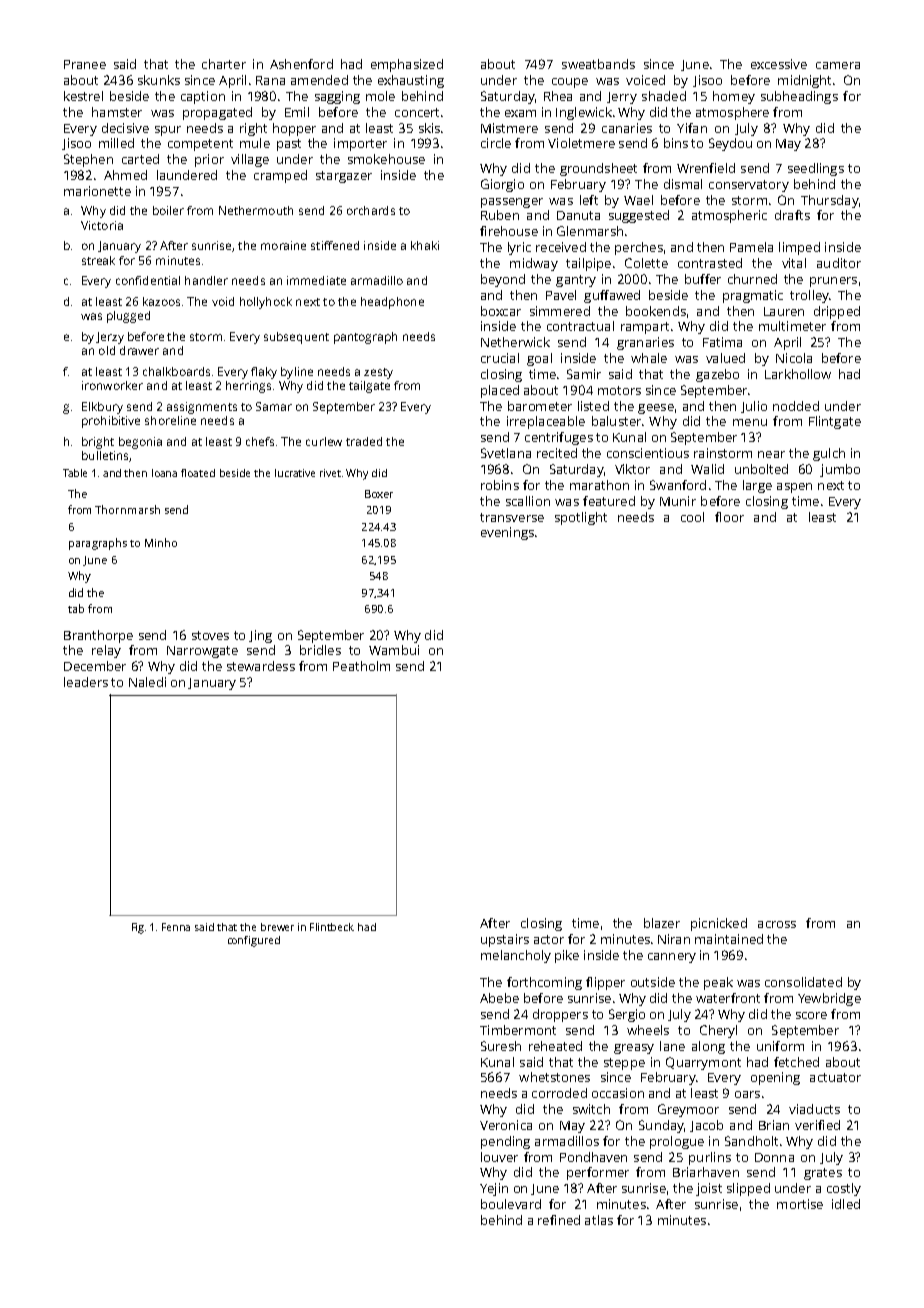  Describe the element at coordinates (494, 1189) in the screenshot. I see `Yejin` at that location.
